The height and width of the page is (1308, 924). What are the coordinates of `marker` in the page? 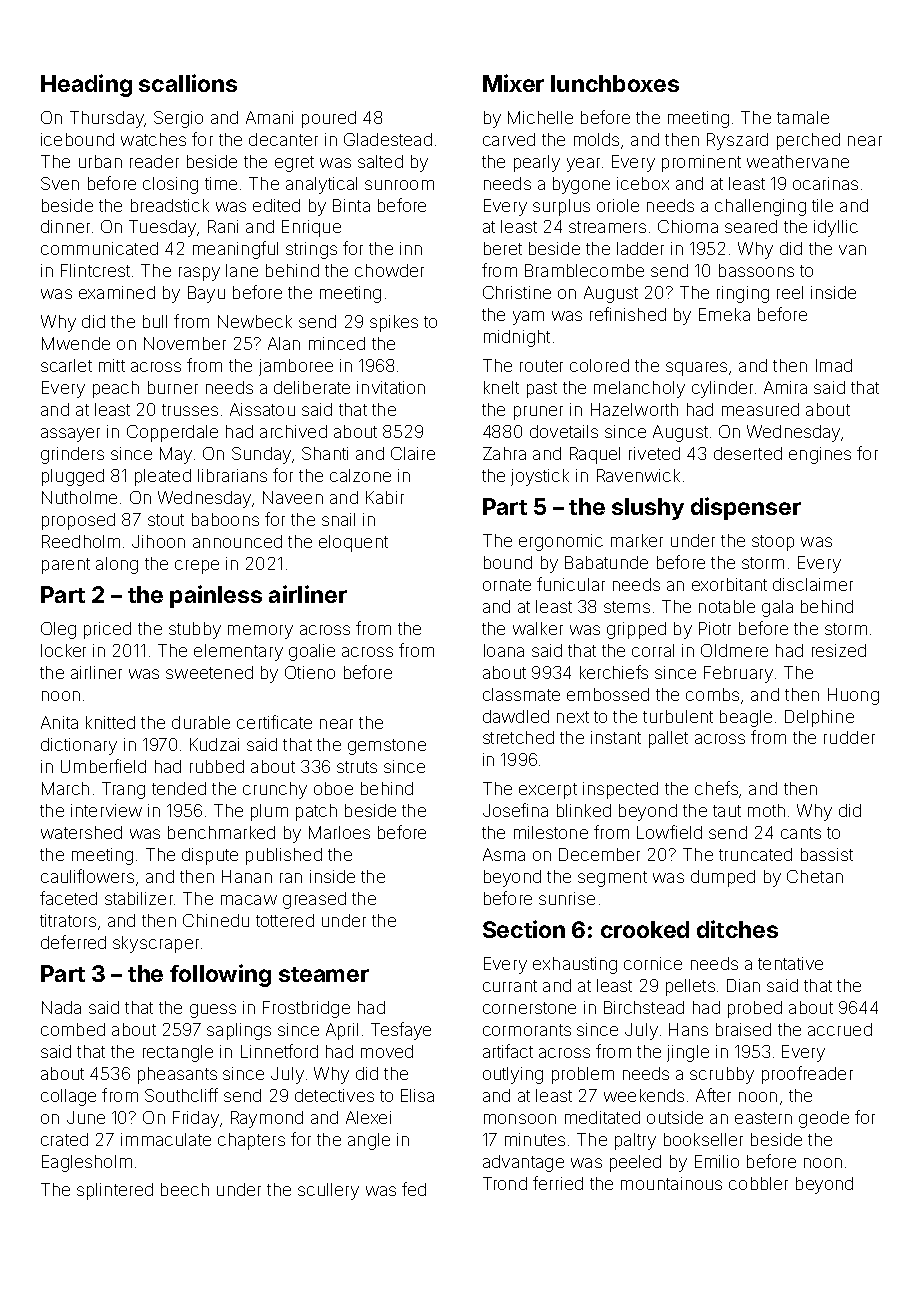 It's located at (637, 540).
